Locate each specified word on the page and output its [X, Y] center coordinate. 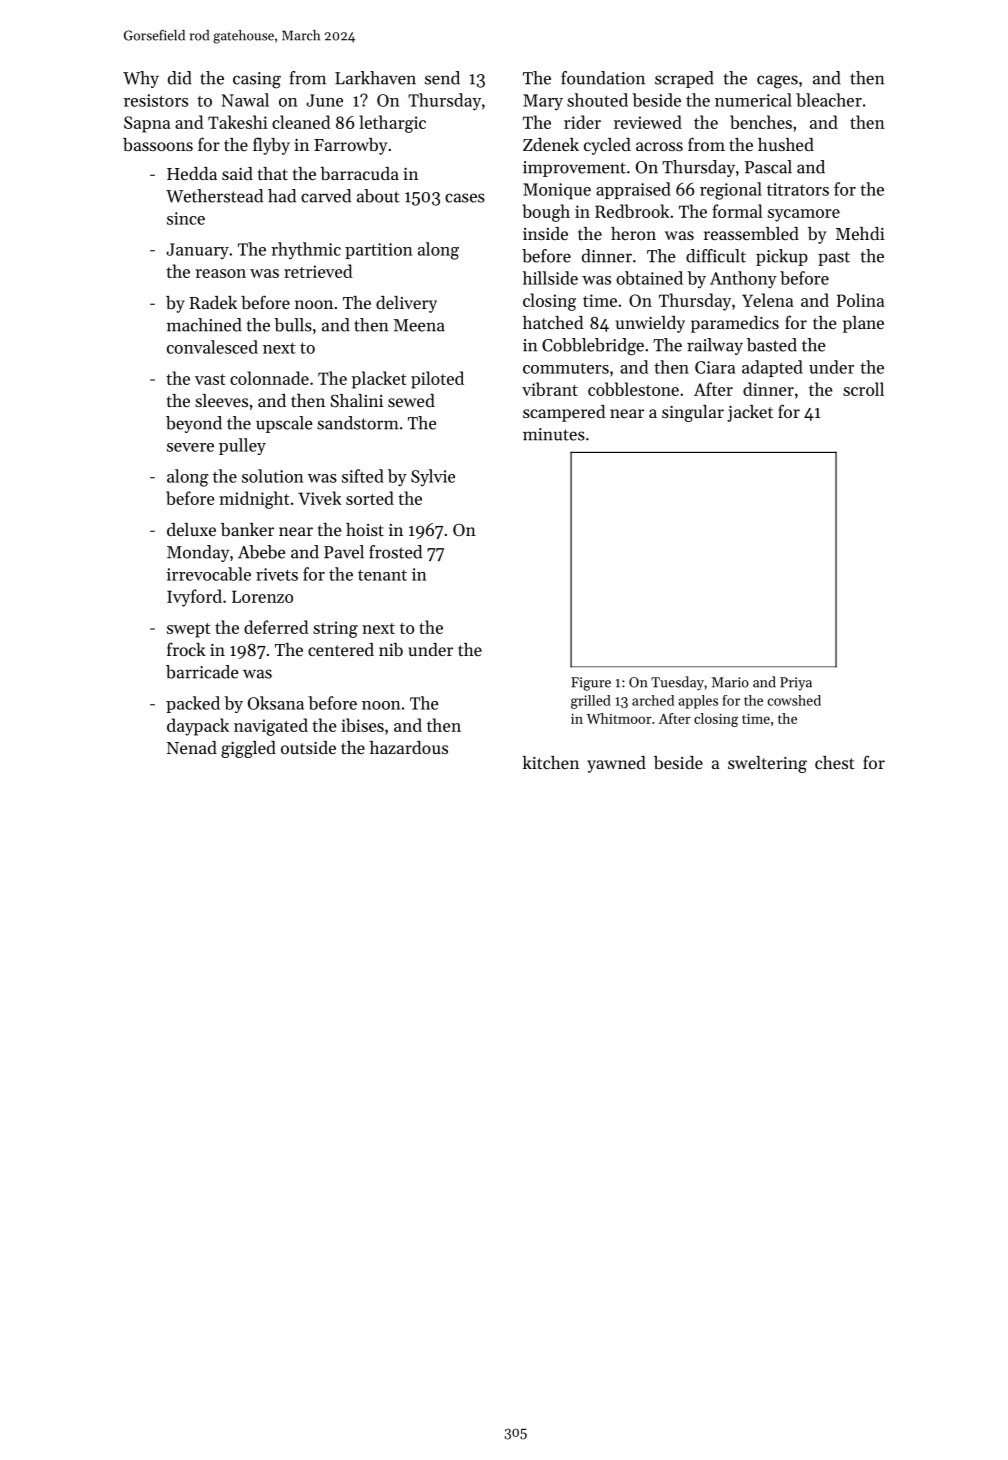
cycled [607, 146]
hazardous [409, 747]
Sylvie [433, 478]
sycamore [804, 215]
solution [273, 476]
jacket [750, 413]
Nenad [192, 747]
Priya [796, 684]
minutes [554, 434]
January [197, 251]
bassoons [158, 144]
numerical [753, 100]
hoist [365, 529]
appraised [633, 190]
